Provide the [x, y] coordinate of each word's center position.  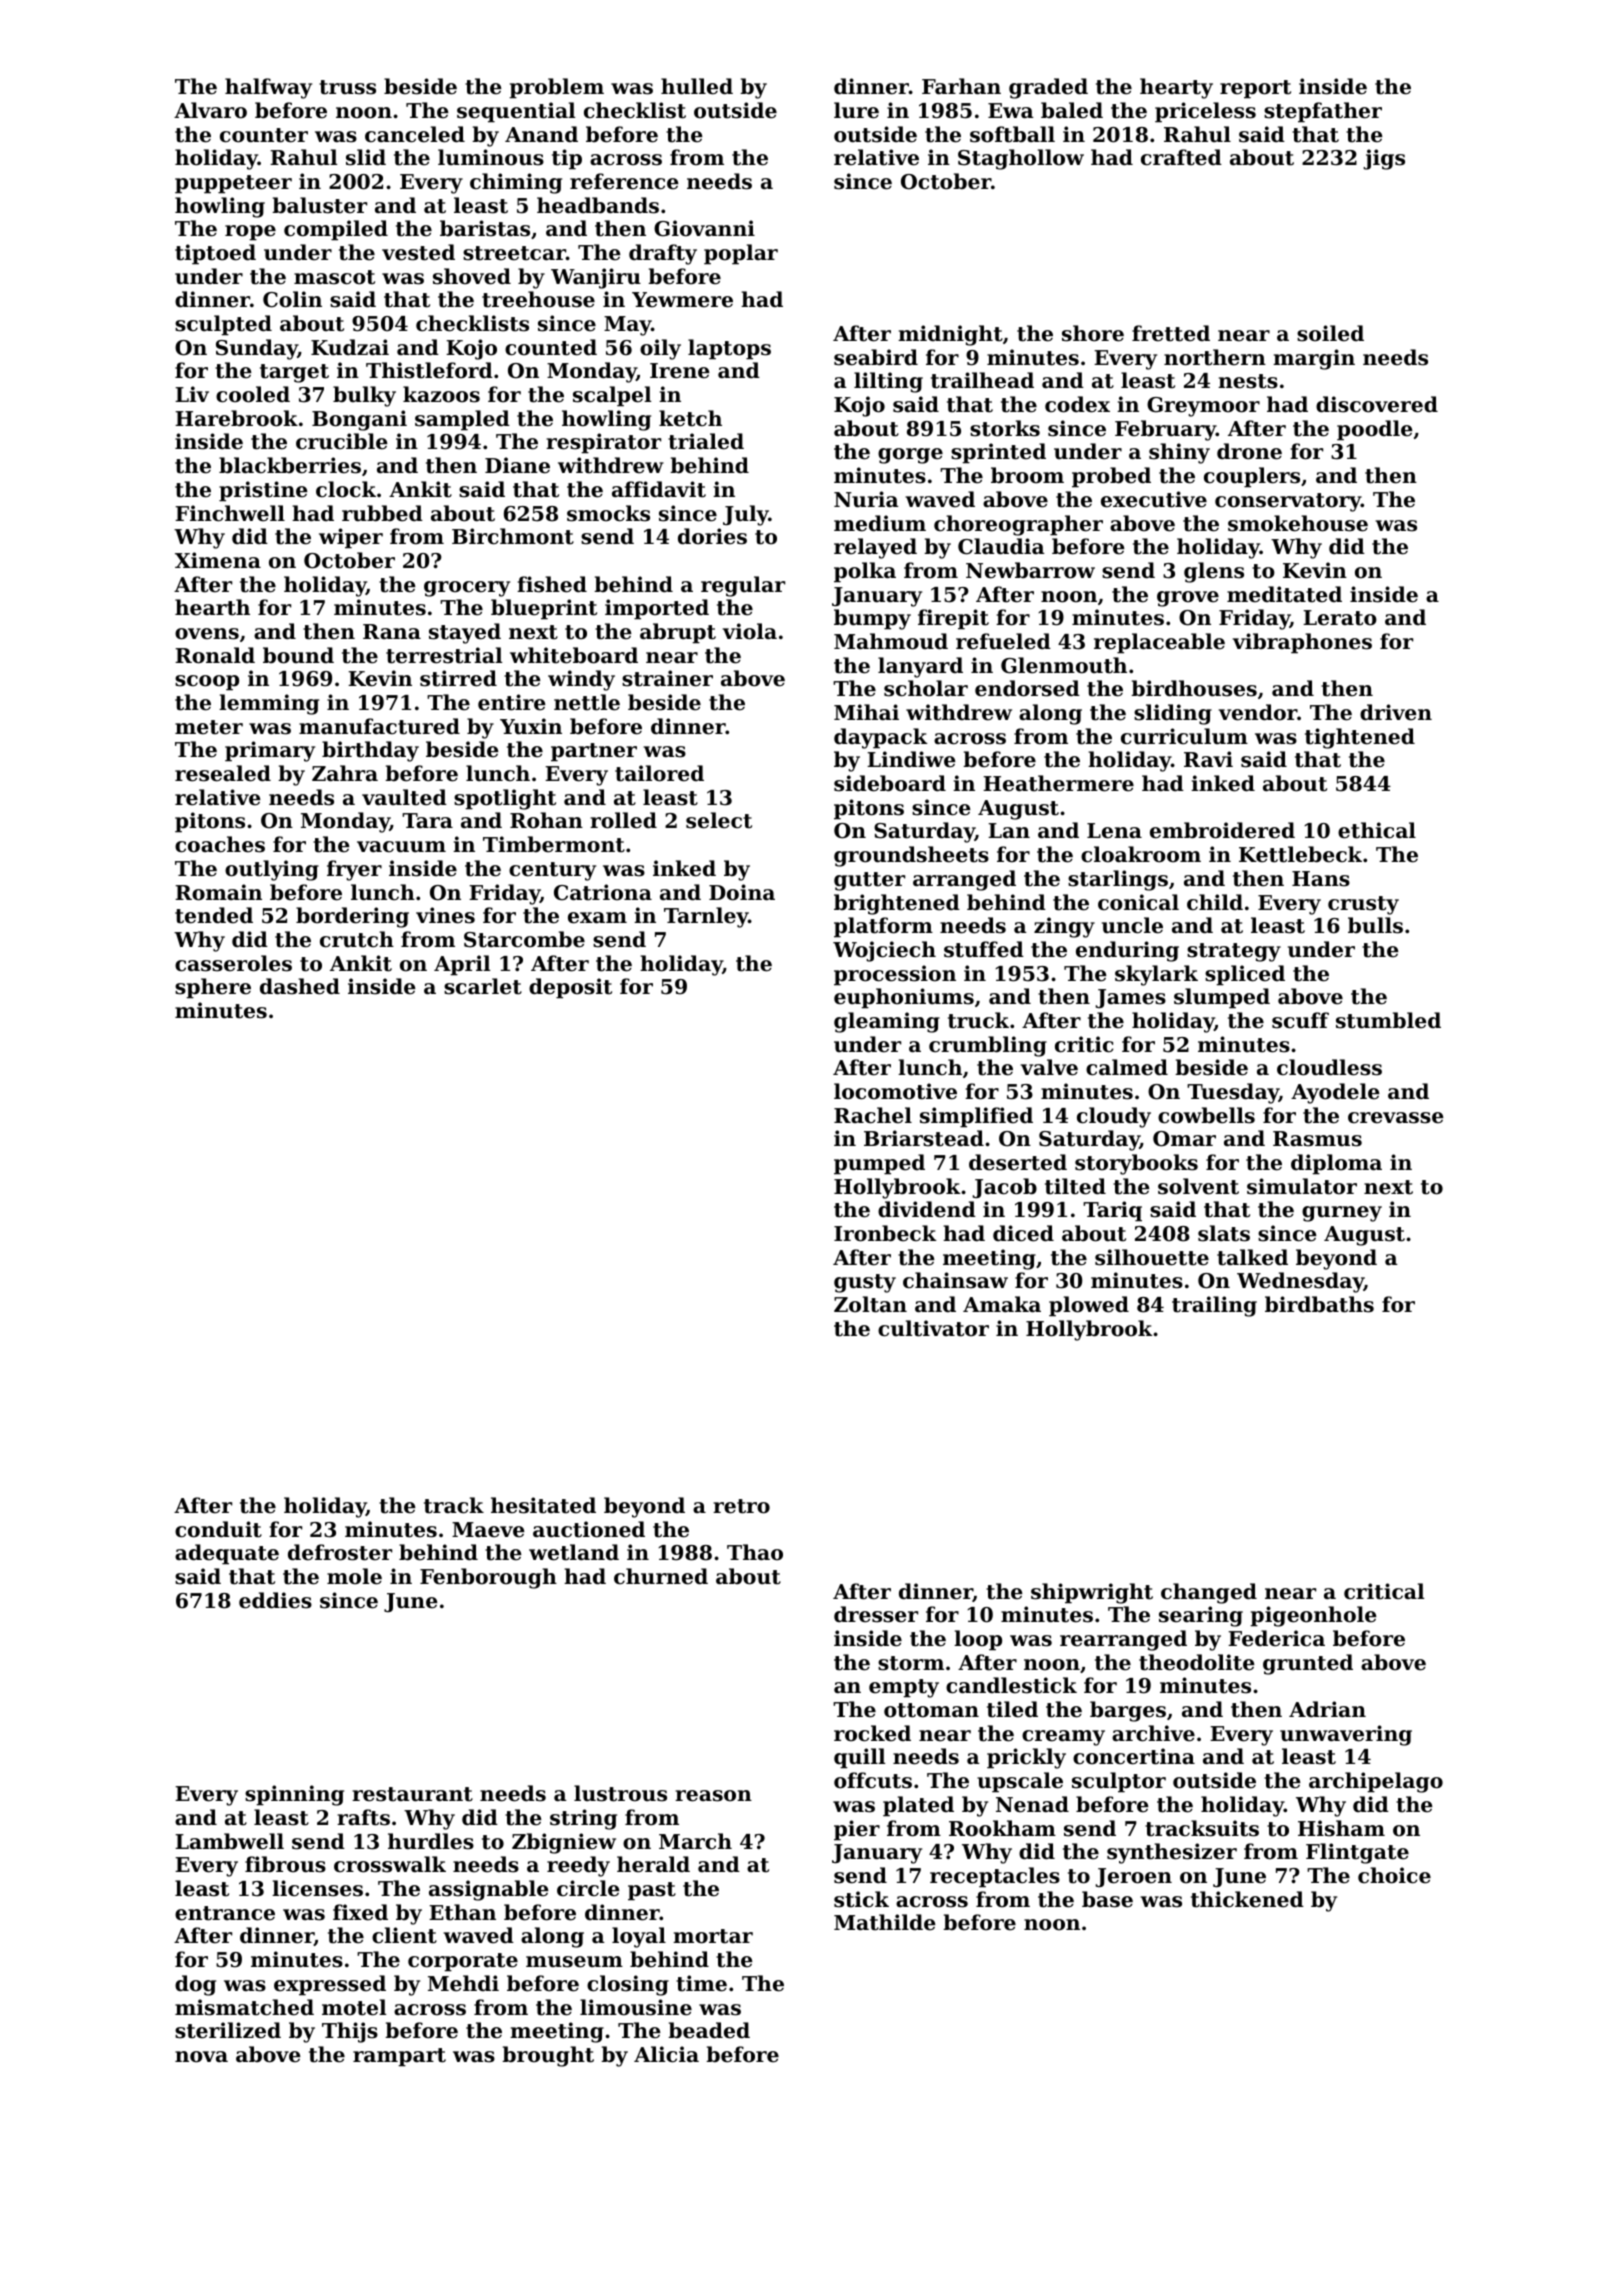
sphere [213, 988]
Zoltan [870, 1304]
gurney [1342, 1214]
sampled [462, 420]
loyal [639, 1937]
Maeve [488, 1530]
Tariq [1112, 1211]
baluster [319, 205]
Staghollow [1021, 159]
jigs [1384, 159]
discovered [1377, 404]
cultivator [933, 1328]
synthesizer [1172, 1853]
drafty [663, 254]
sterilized [228, 2030]
